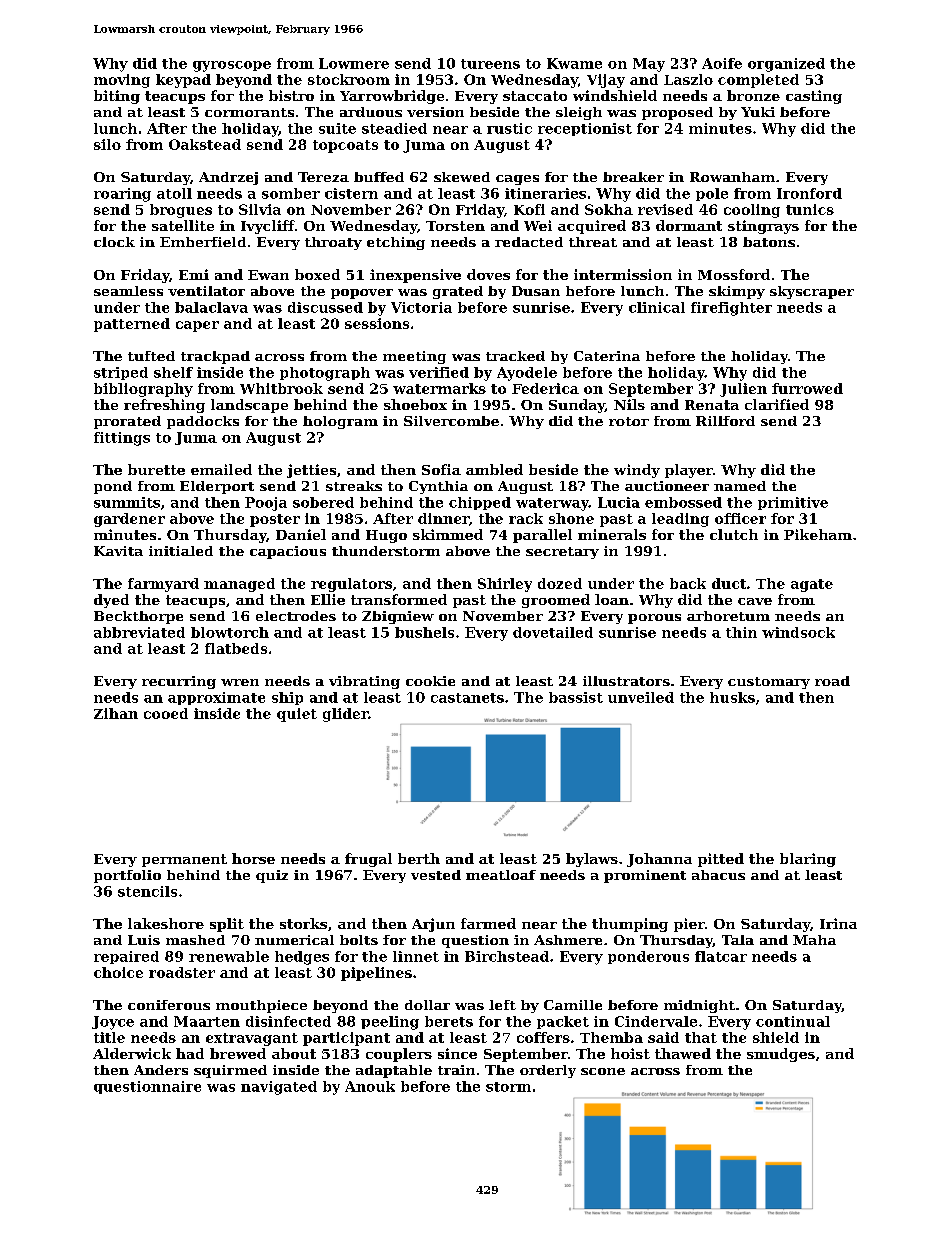  I want to click on proposed, so click(677, 113).
